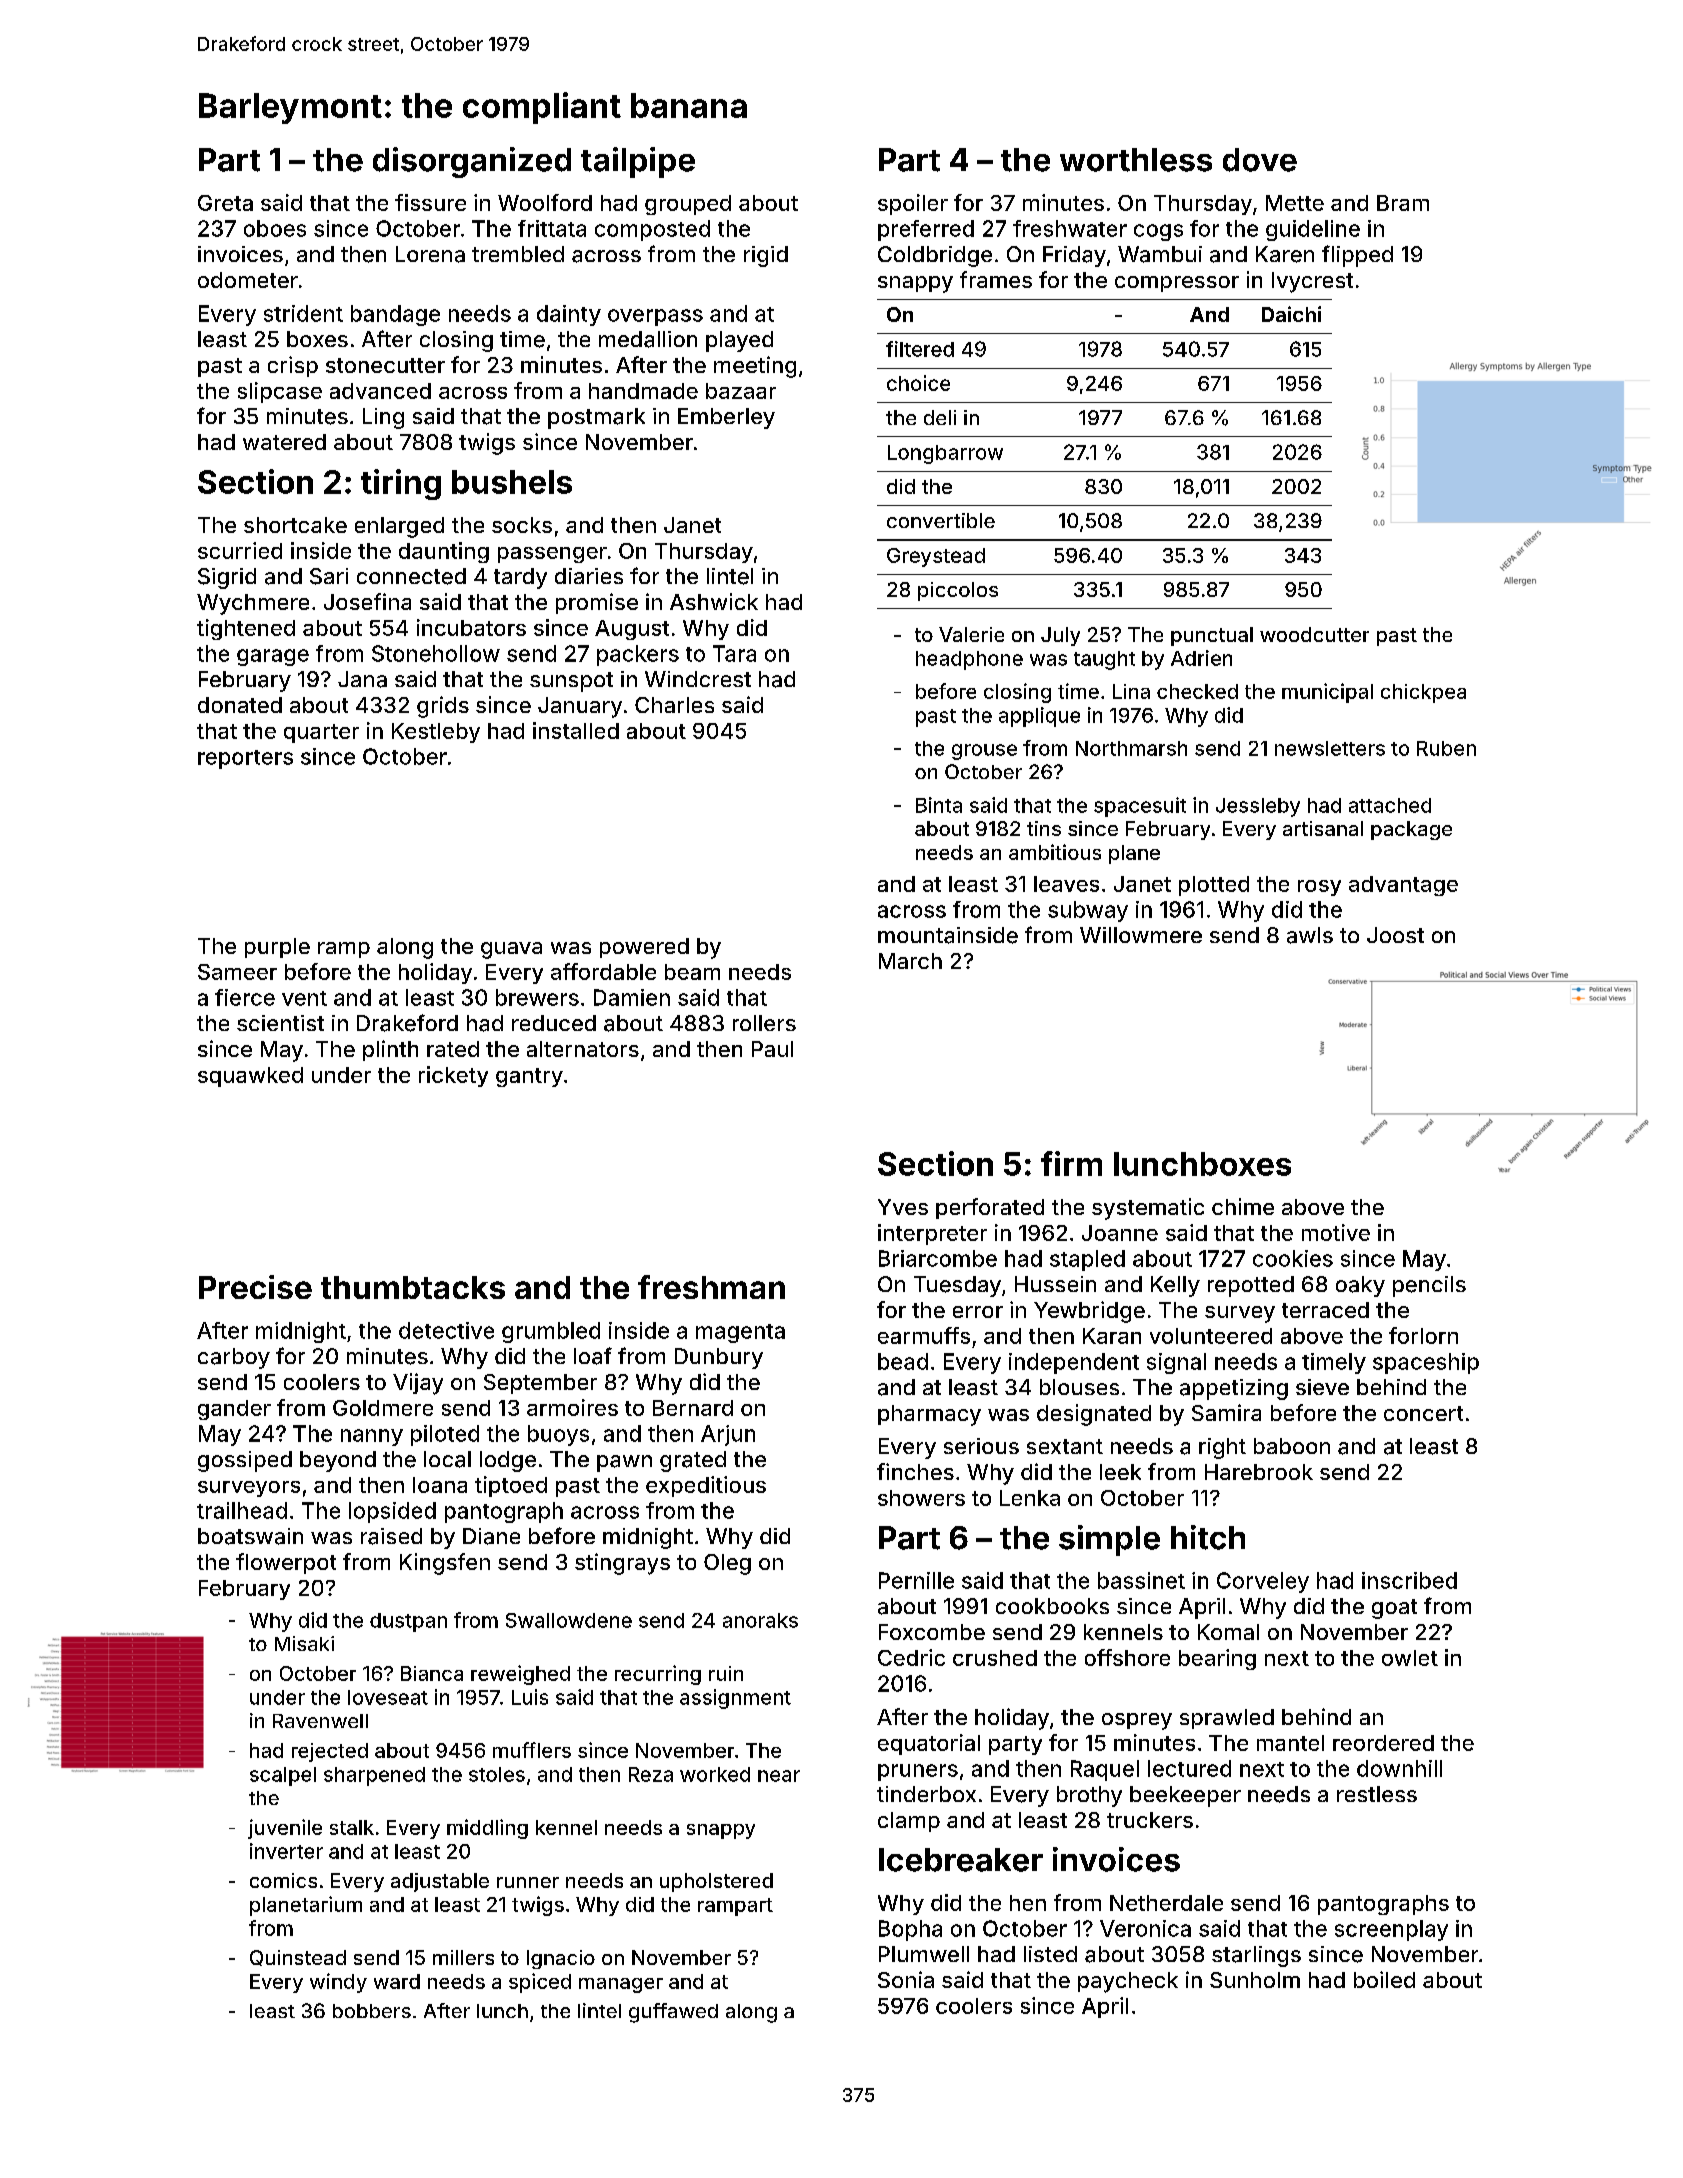 Image resolution: width=1683 pixels, height=2178 pixels. I want to click on thumbtacks, so click(413, 1287).
